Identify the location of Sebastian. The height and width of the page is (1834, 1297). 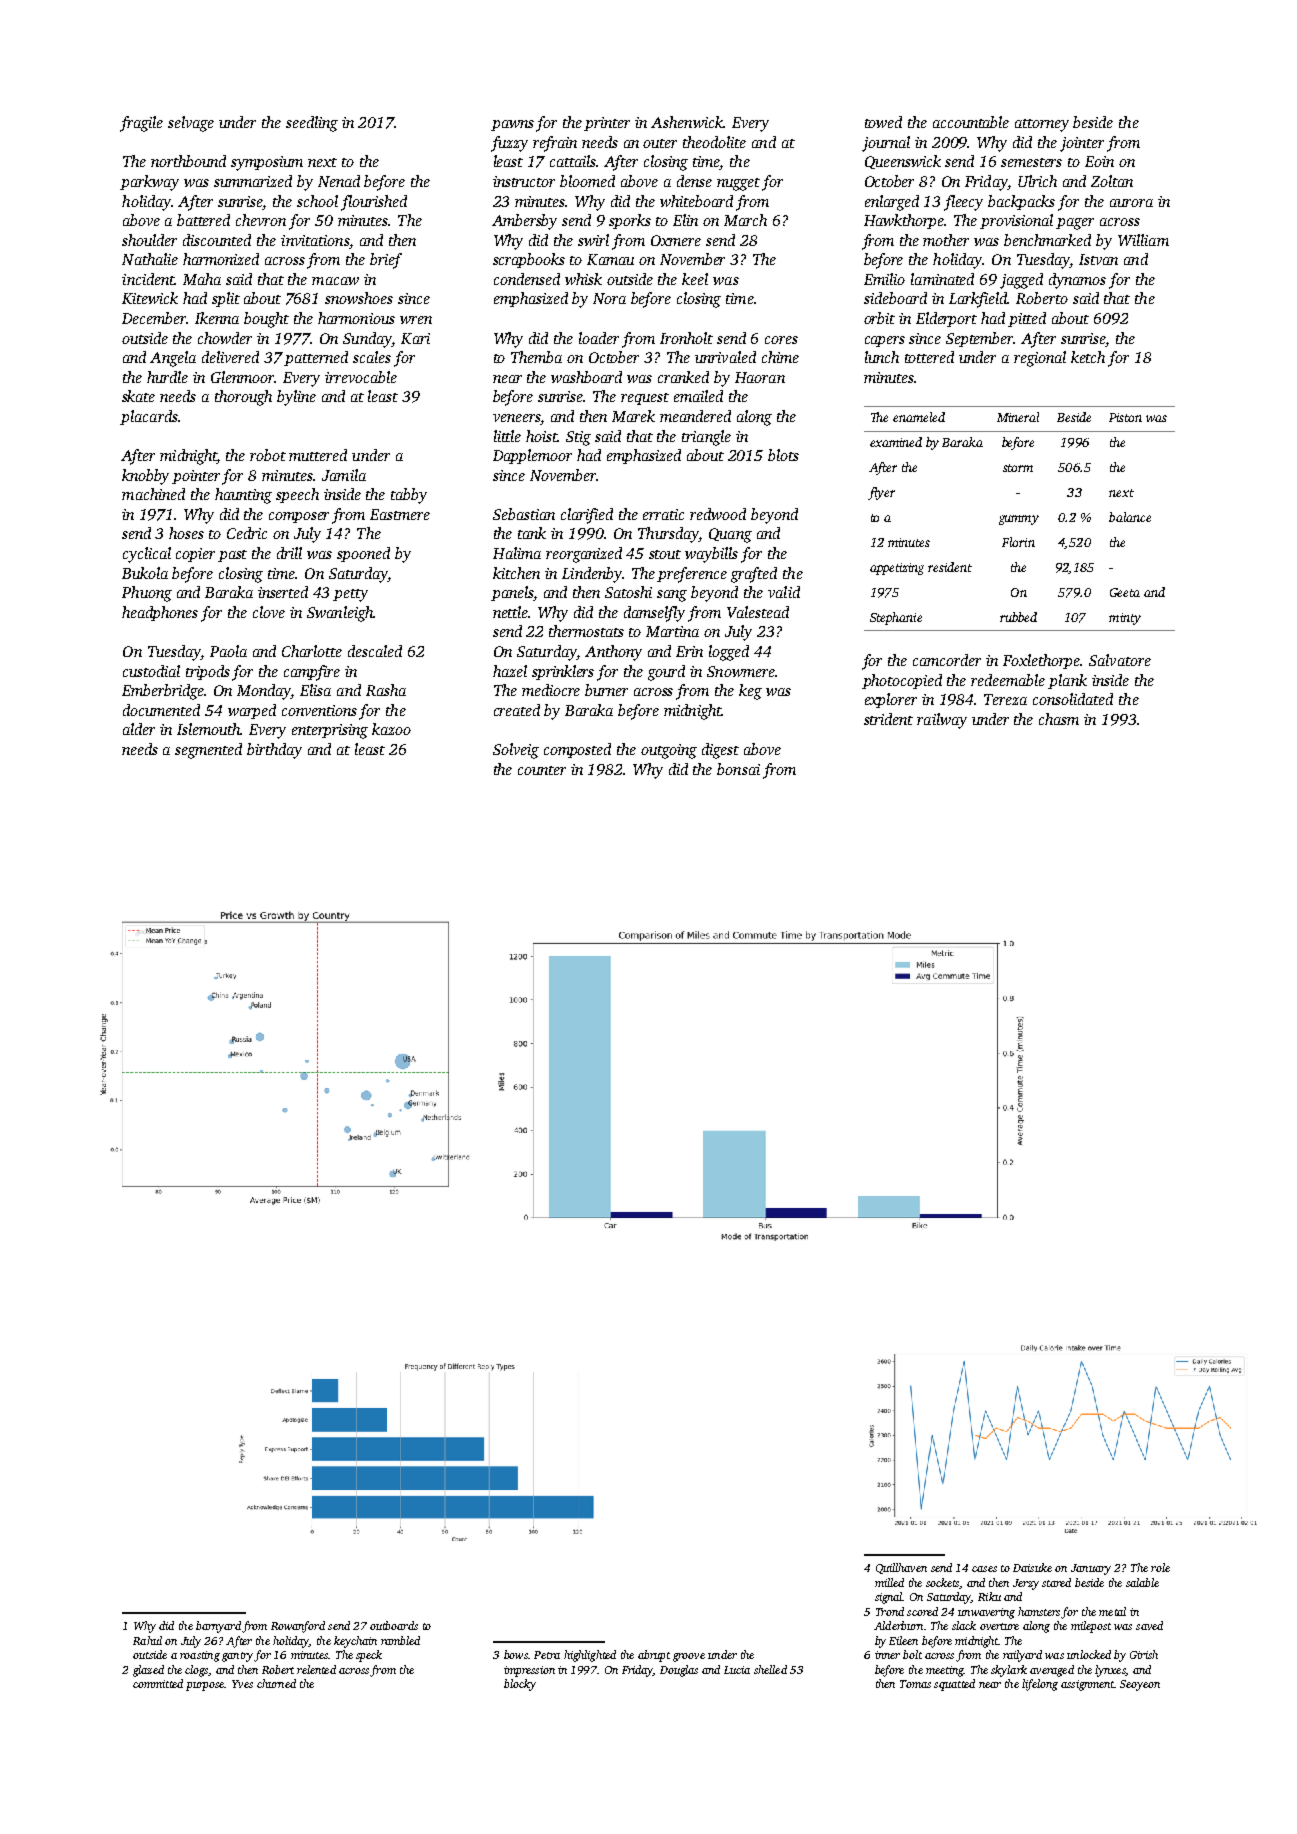
(524, 514).
